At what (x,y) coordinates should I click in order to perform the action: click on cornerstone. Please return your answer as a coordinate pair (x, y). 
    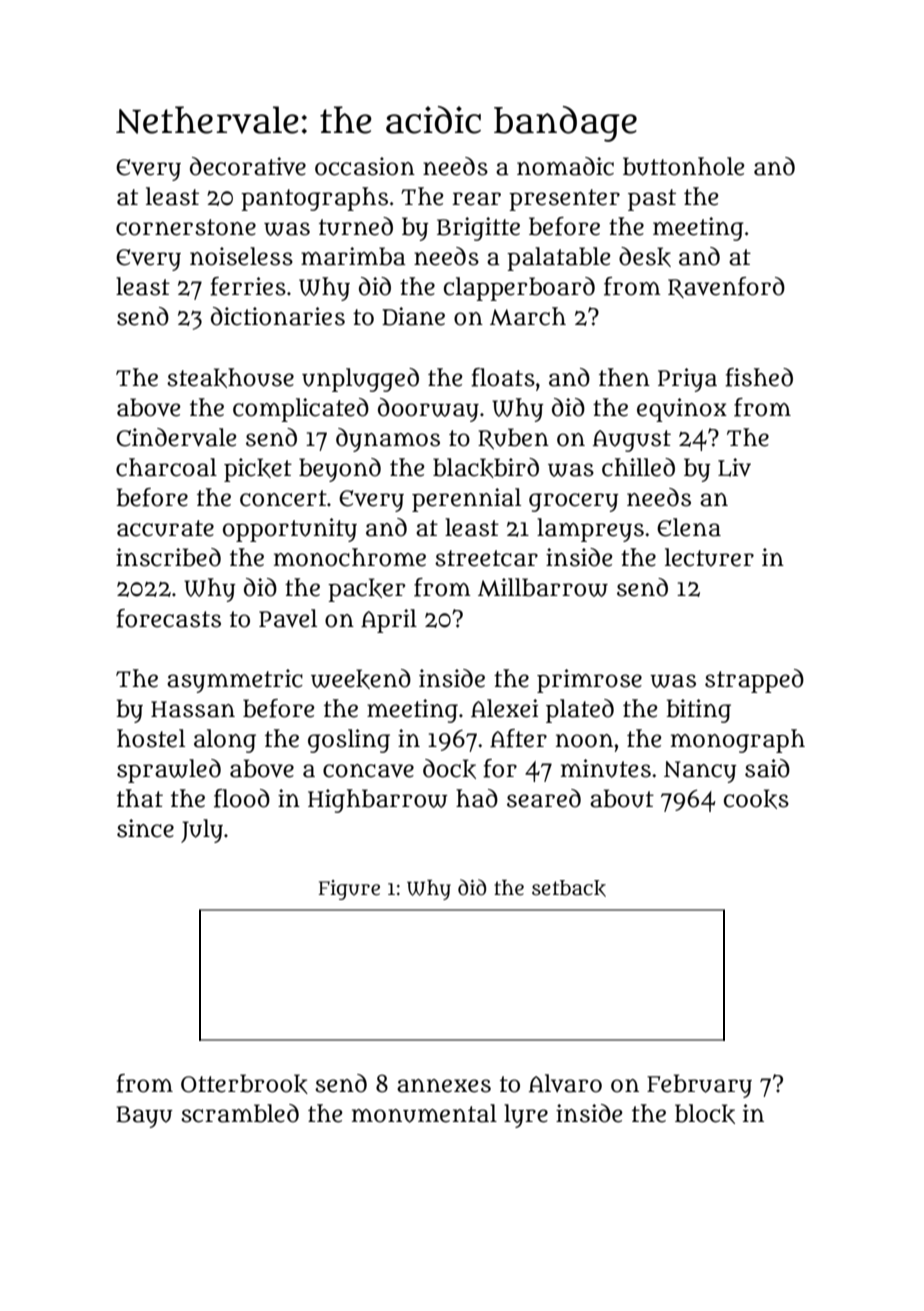
    Looking at the image, I should click on (186, 227).
